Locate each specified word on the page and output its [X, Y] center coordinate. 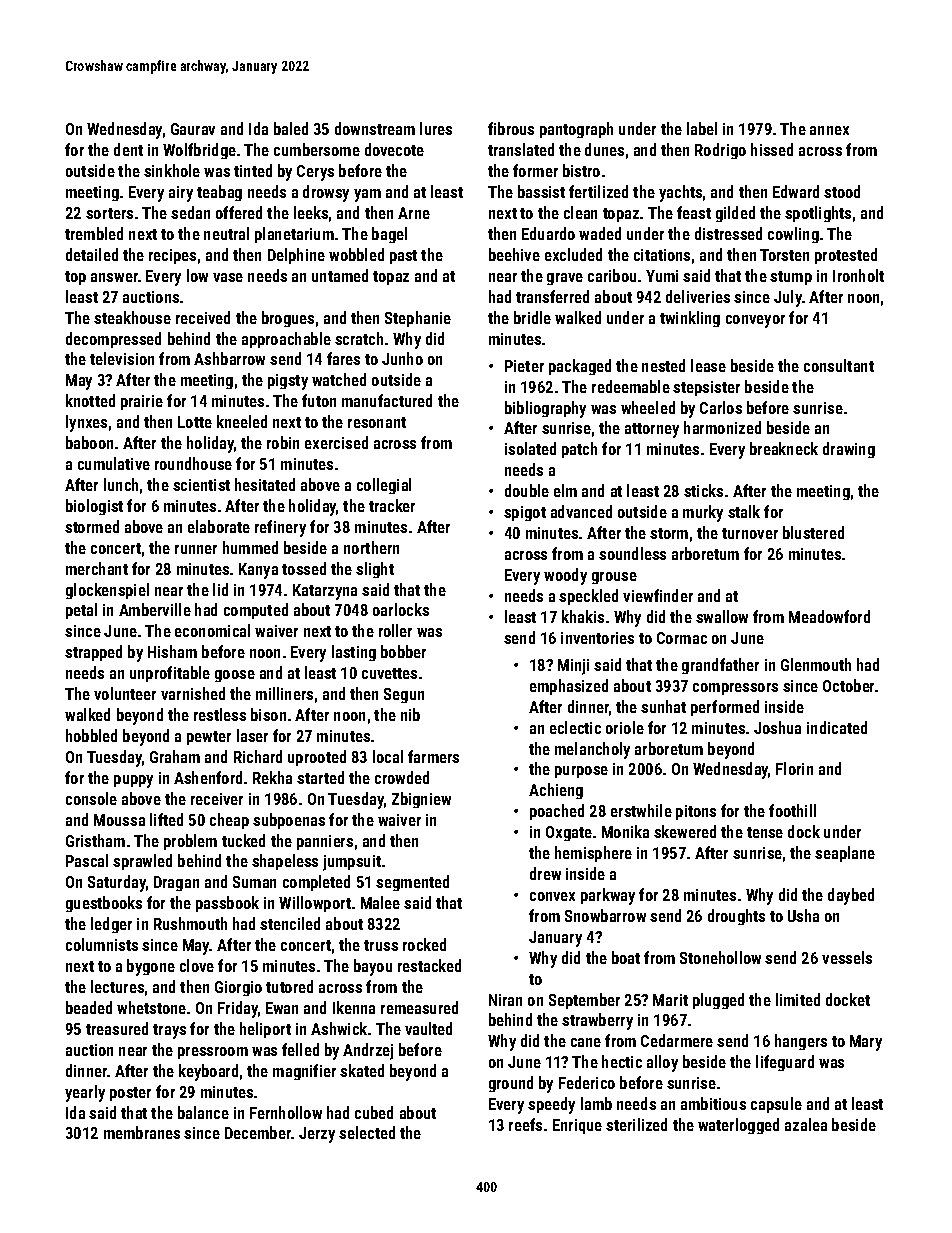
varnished [193, 693]
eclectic [575, 727]
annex [829, 130]
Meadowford [829, 616]
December [258, 1132]
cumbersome [317, 149]
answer [114, 277]
